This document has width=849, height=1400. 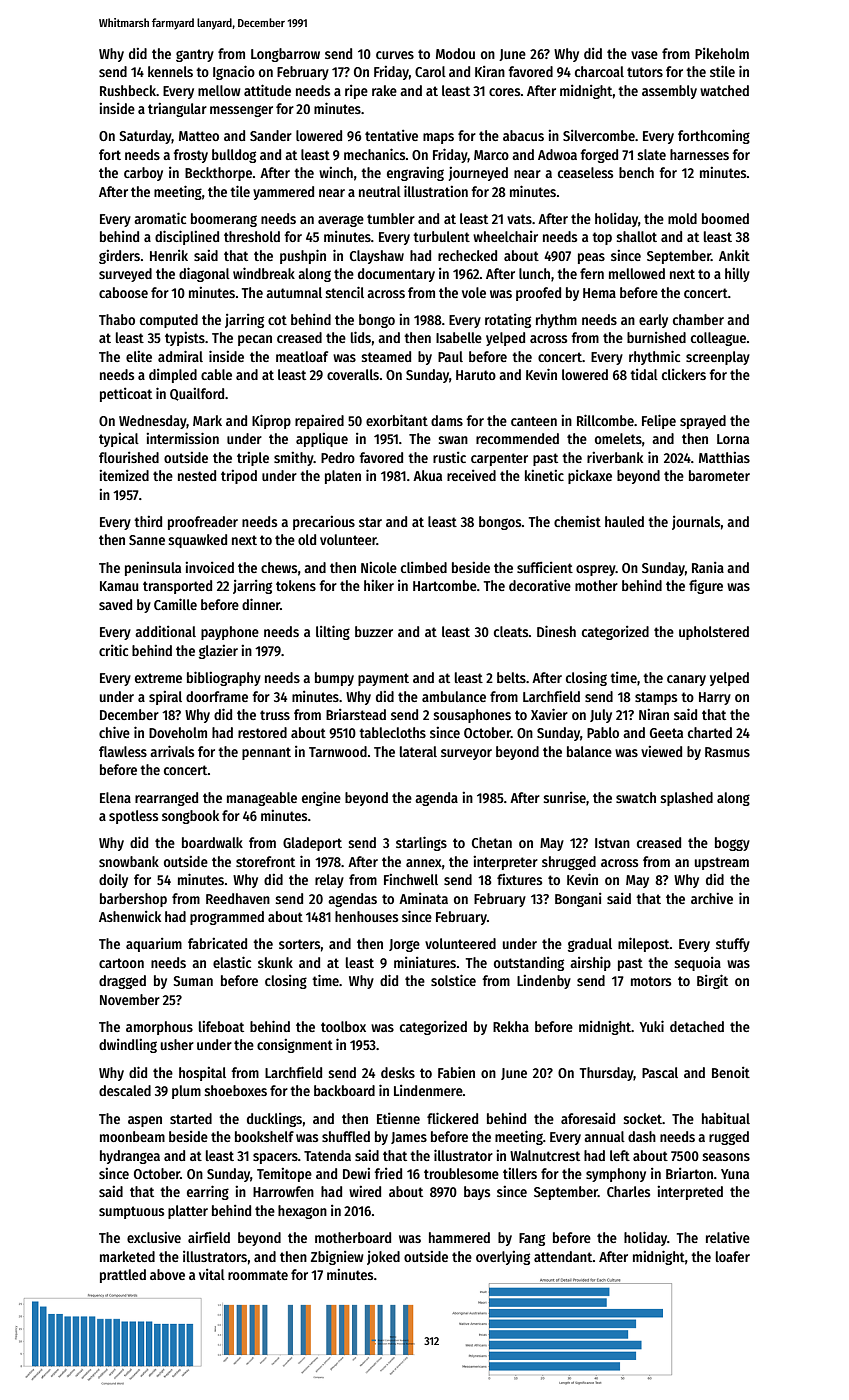 I want to click on forged, so click(x=599, y=156).
